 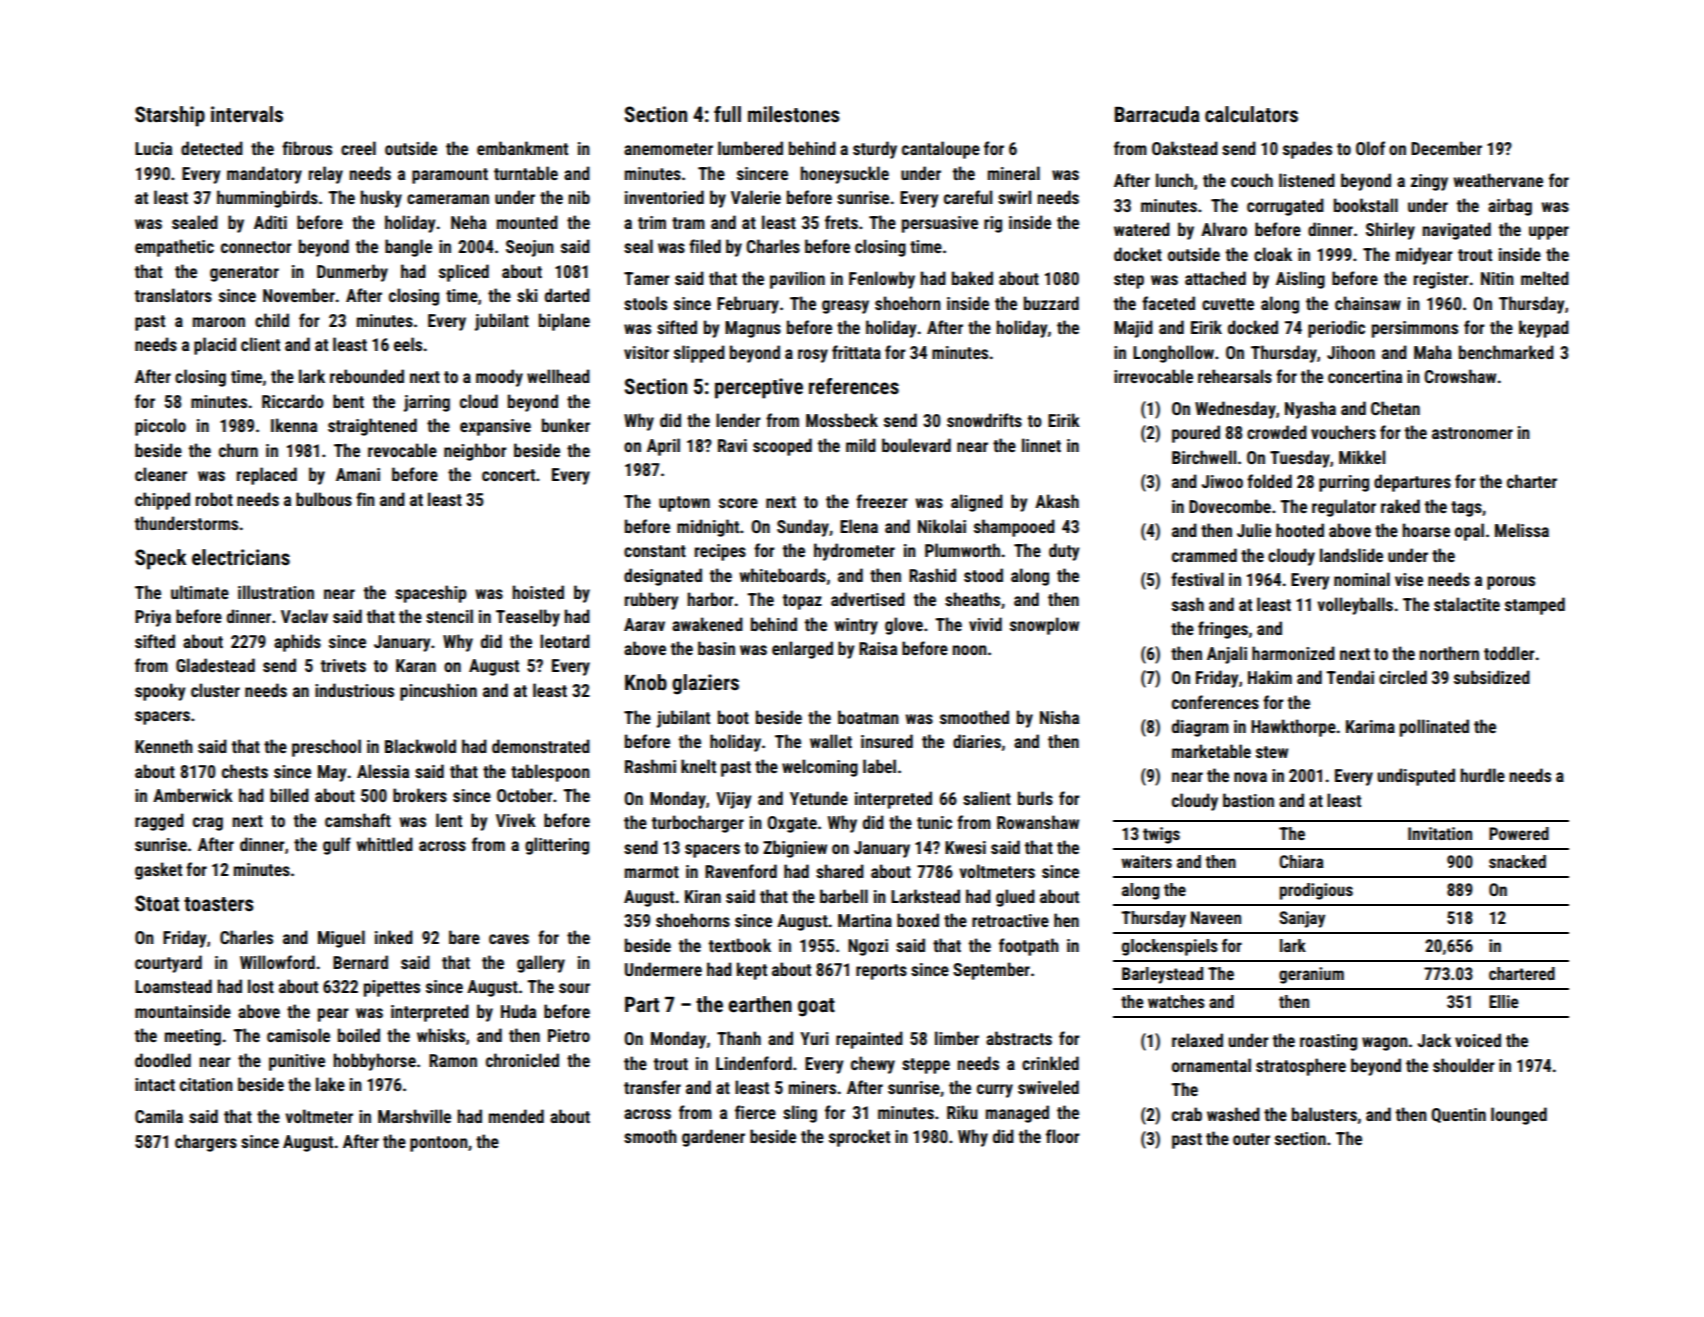 What do you see at coordinates (1277, 432) in the document?
I see `crowded` at bounding box center [1277, 432].
